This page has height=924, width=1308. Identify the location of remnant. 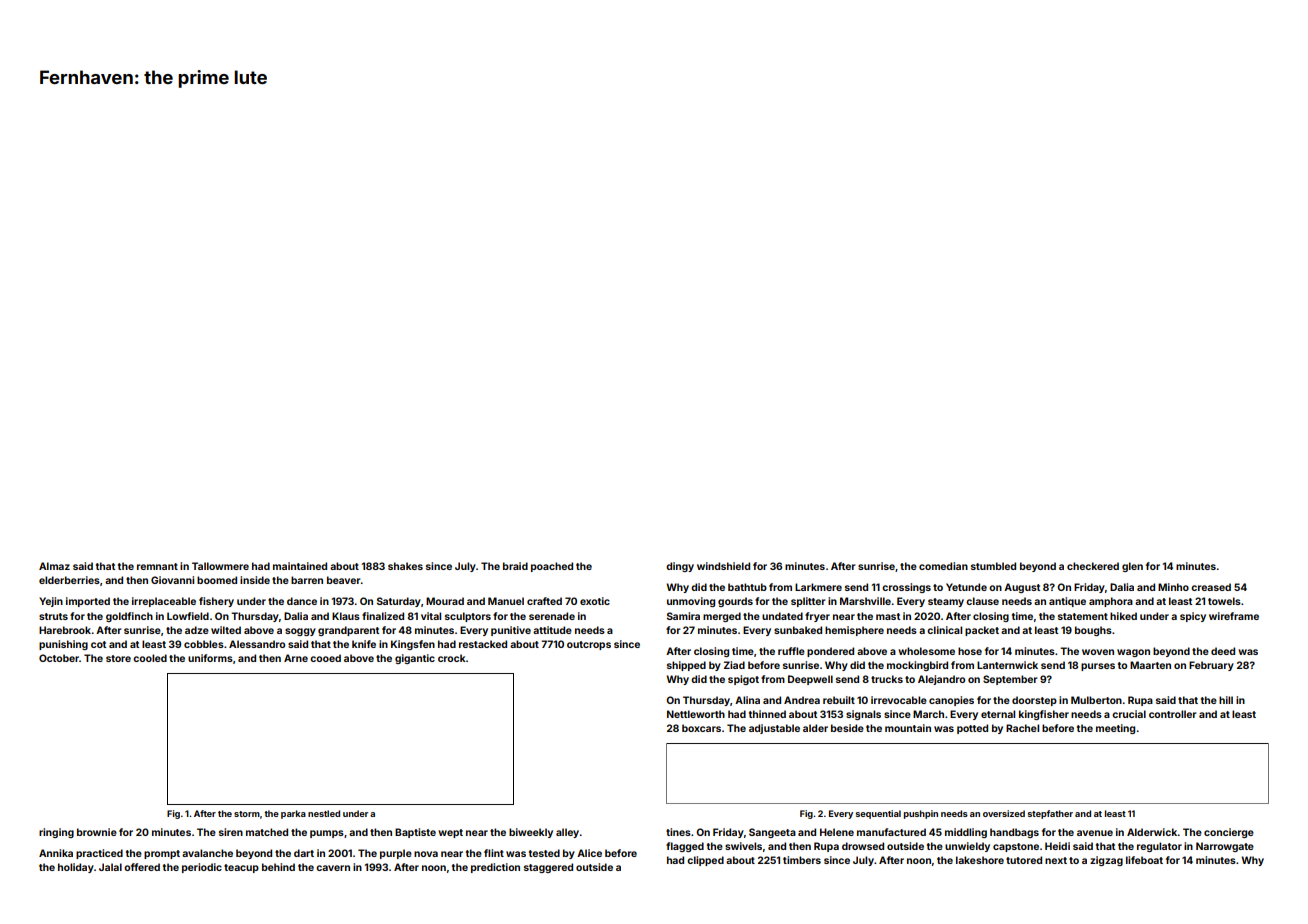
(157, 566).
